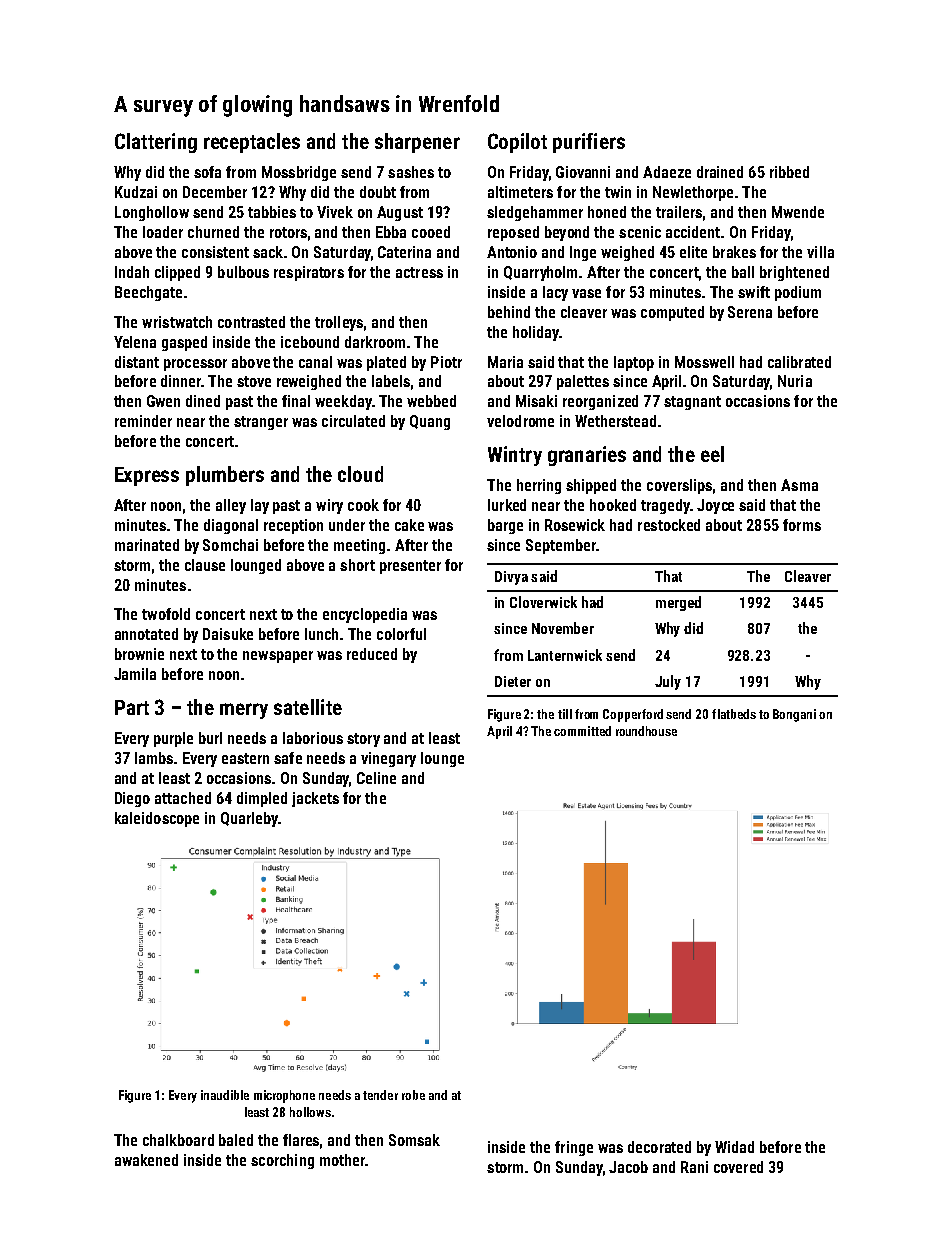 The height and width of the screenshot is (1233, 952). I want to click on Widad, so click(734, 1147).
